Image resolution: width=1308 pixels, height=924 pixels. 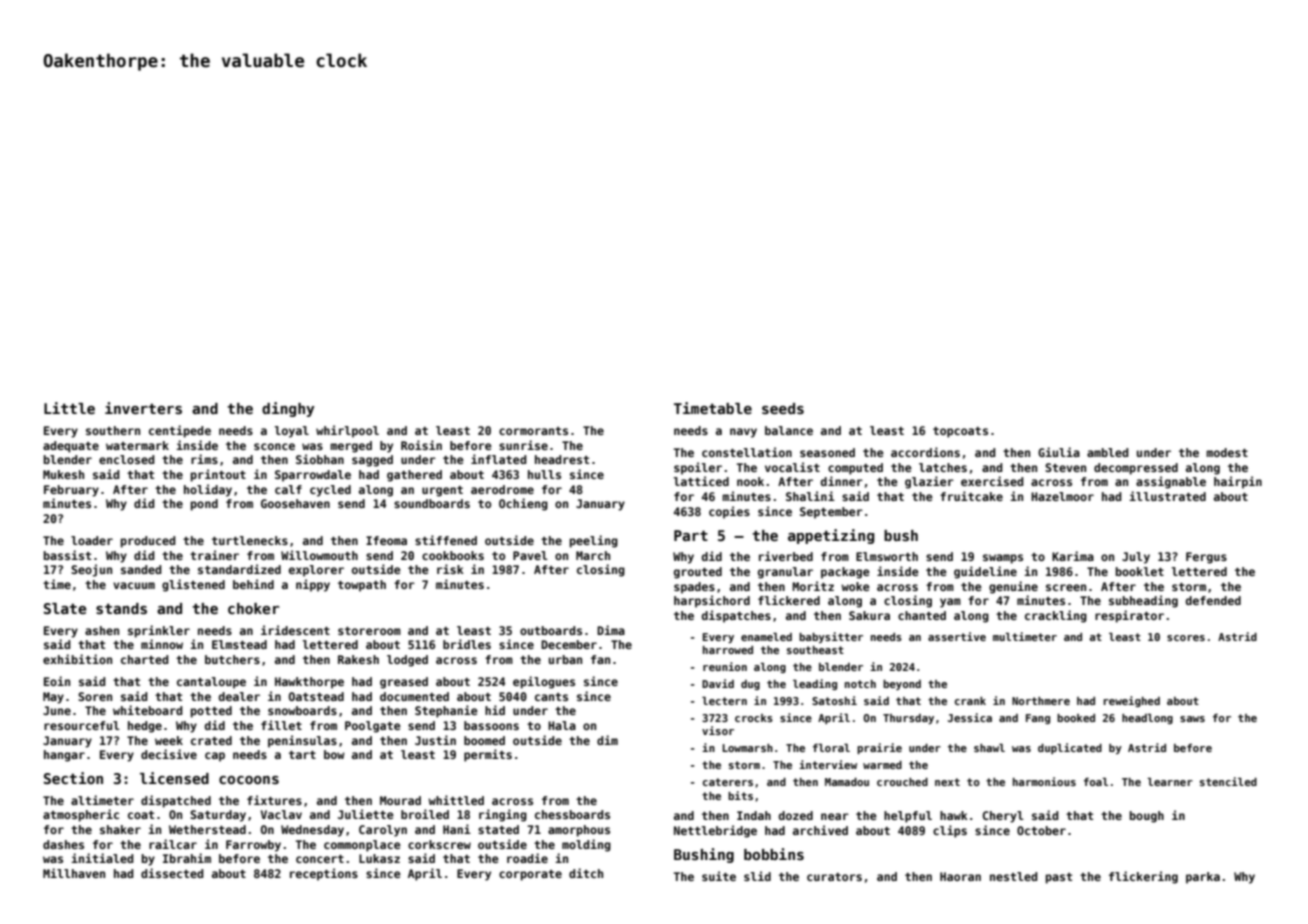 I want to click on dinghy, so click(x=288, y=409).
